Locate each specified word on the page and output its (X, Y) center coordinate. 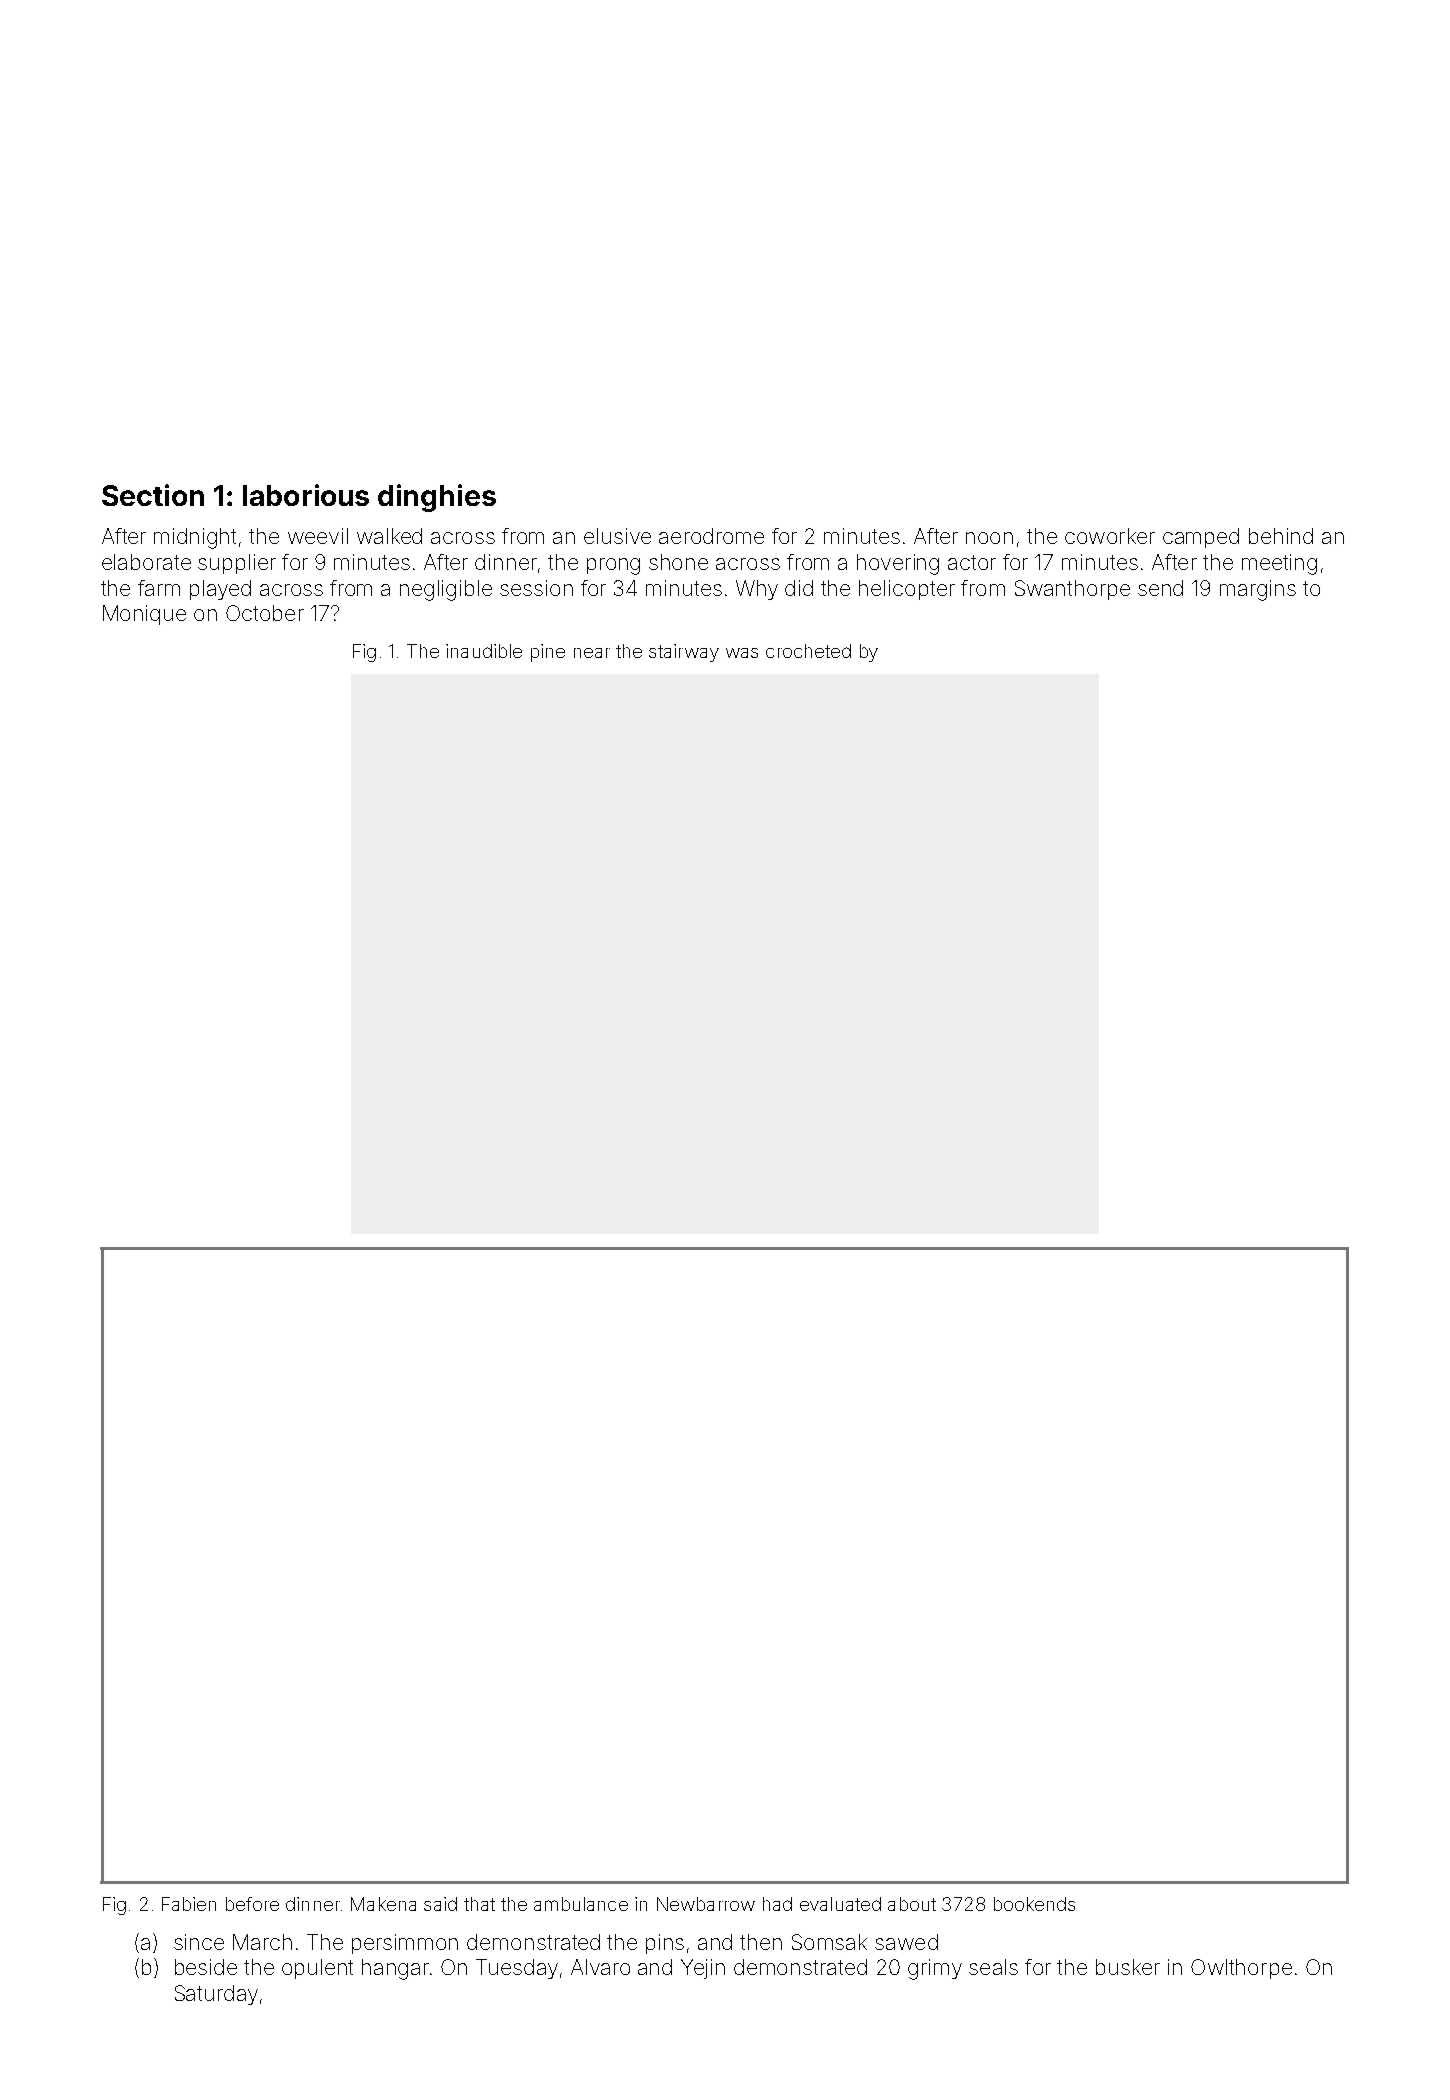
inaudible (484, 651)
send (1160, 588)
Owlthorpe (1241, 1969)
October (265, 613)
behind (1281, 536)
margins (1258, 590)
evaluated (840, 1904)
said (440, 1904)
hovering (898, 564)
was (742, 653)
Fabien (189, 1904)
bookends (1034, 1904)
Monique (144, 615)
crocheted (808, 651)
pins (665, 1944)
